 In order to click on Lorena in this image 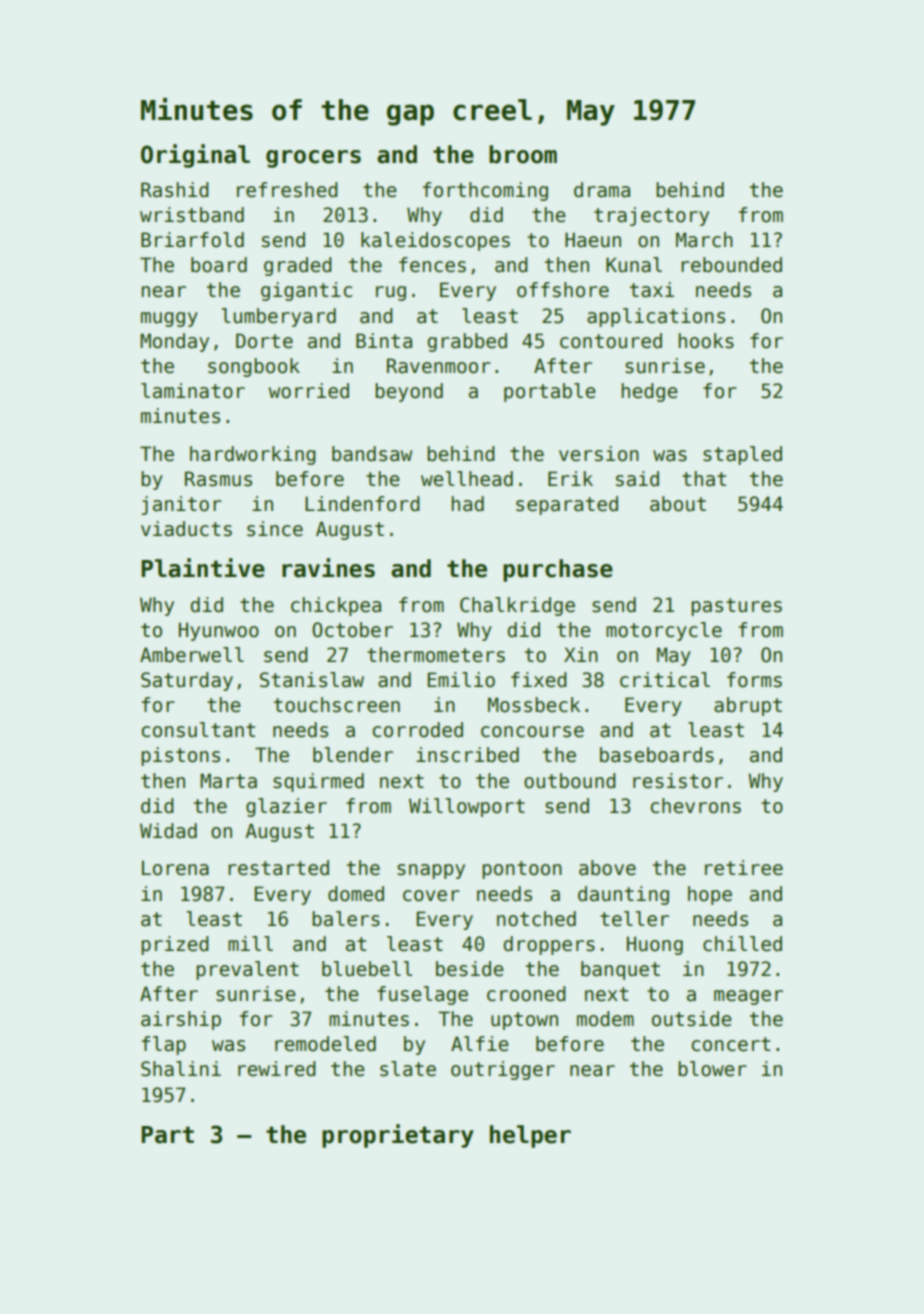, I will do `click(175, 868)`.
